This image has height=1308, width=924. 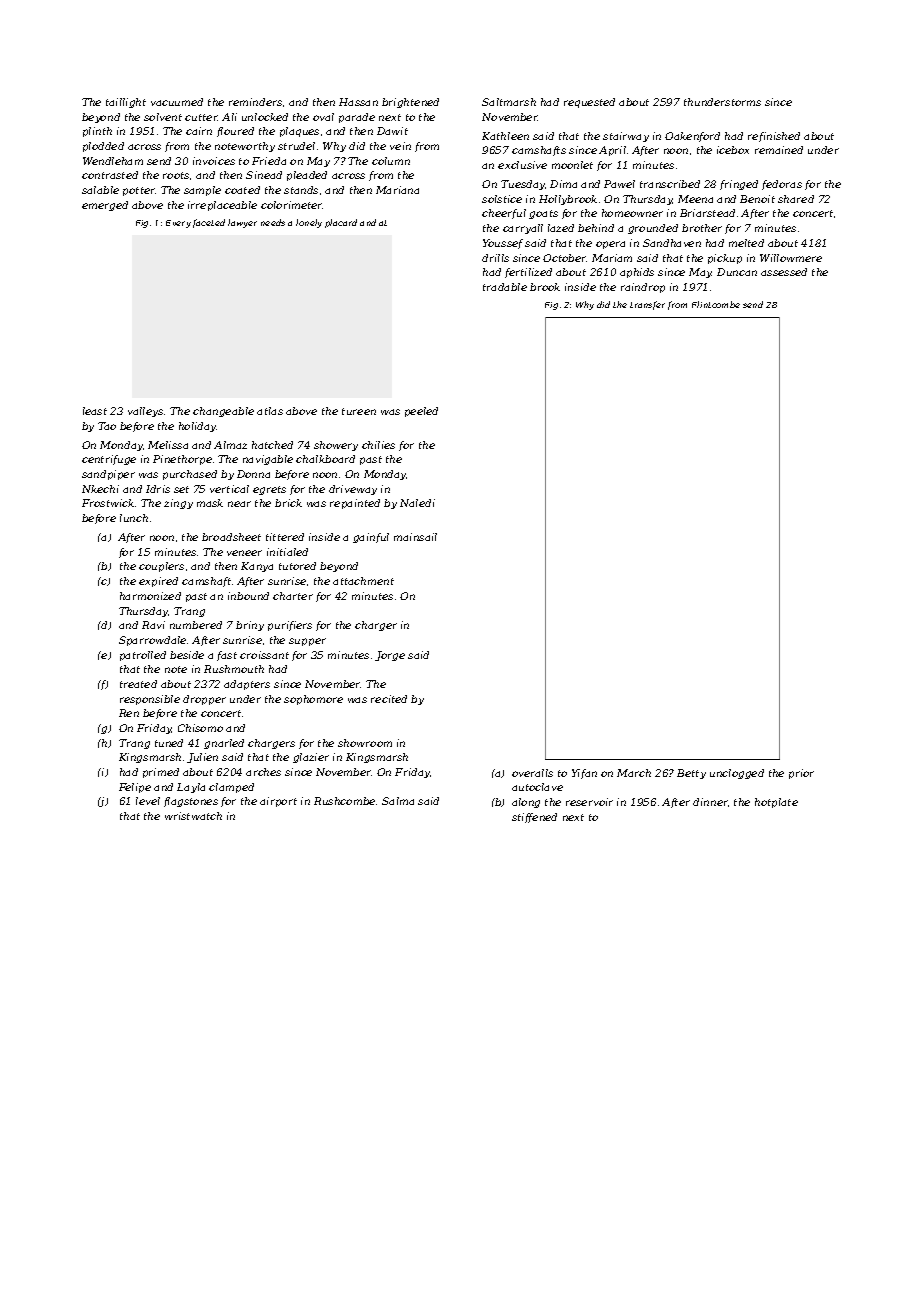 I want to click on taillight, so click(x=126, y=103).
